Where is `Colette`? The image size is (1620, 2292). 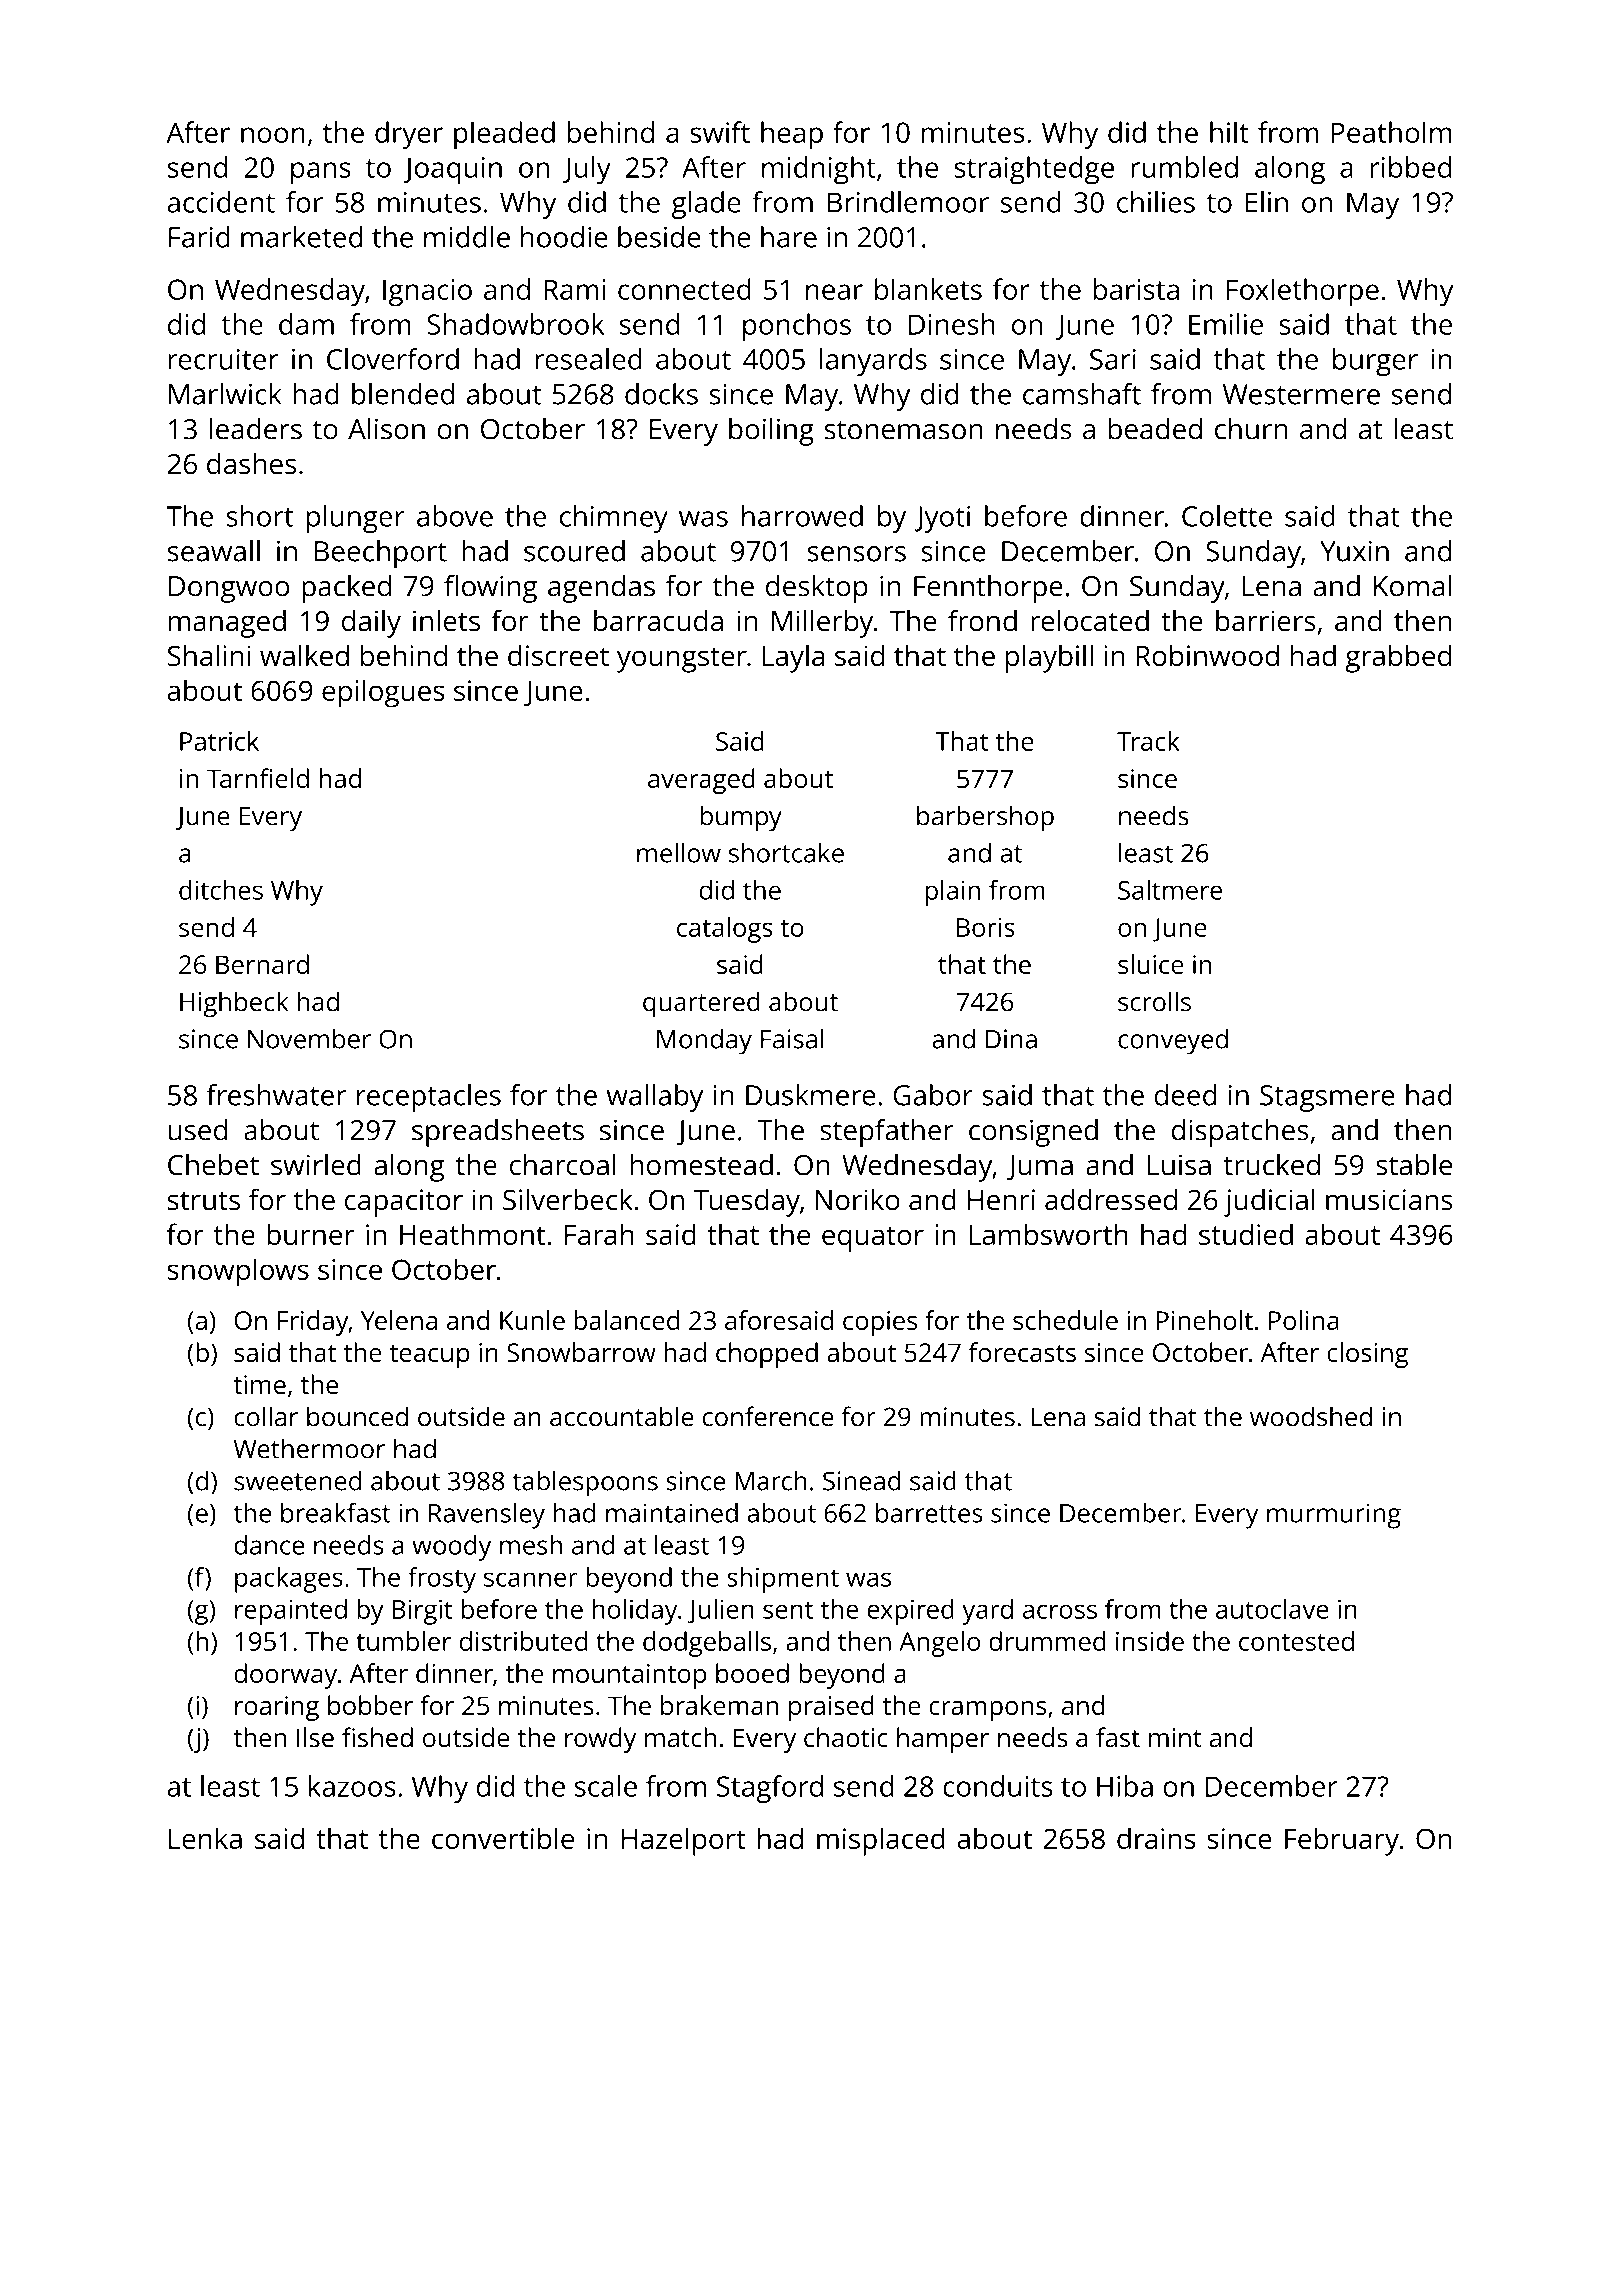 Colette is located at coordinates (1227, 516).
